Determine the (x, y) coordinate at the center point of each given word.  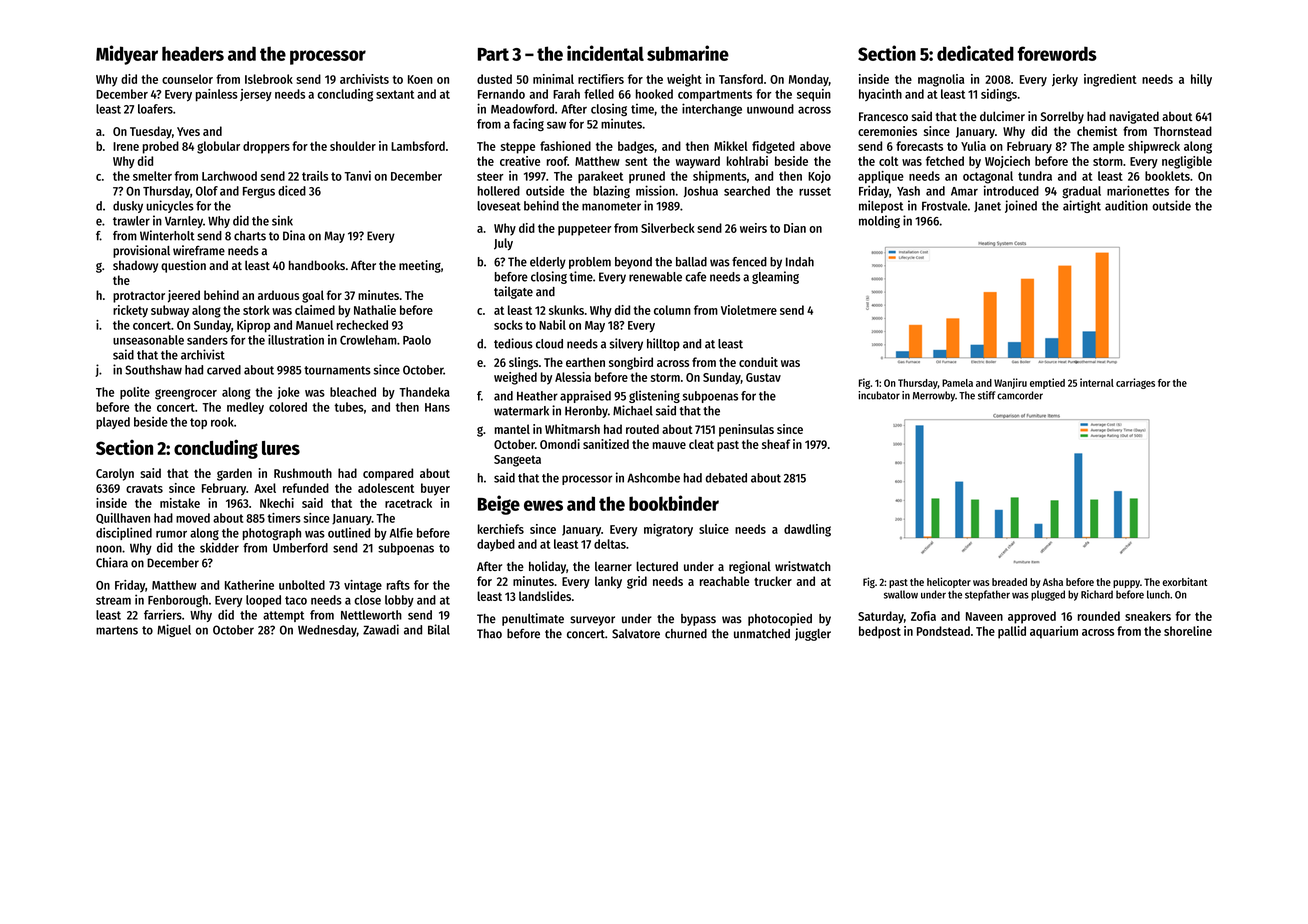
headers (193, 53)
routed (642, 429)
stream (113, 600)
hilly (1201, 80)
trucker (773, 581)
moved (193, 518)
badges (636, 147)
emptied (1047, 383)
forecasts (919, 146)
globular (218, 147)
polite (135, 393)
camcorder (1020, 395)
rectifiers (601, 79)
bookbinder (674, 503)
